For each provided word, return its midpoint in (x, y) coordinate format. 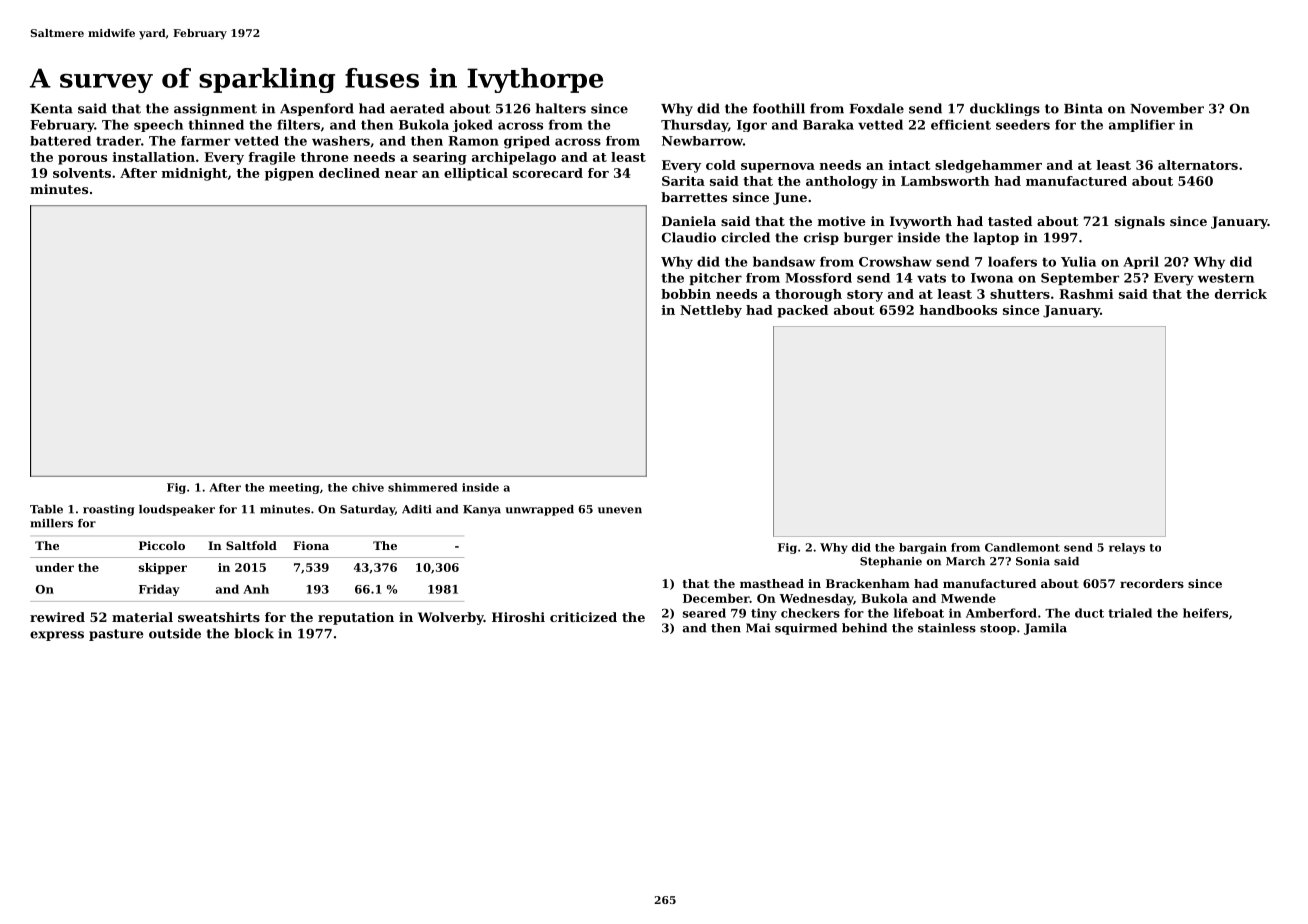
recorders (1152, 583)
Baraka (828, 124)
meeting (294, 488)
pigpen (289, 174)
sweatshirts (219, 617)
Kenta (52, 109)
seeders (1023, 124)
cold (721, 165)
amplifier (1142, 125)
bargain (923, 548)
